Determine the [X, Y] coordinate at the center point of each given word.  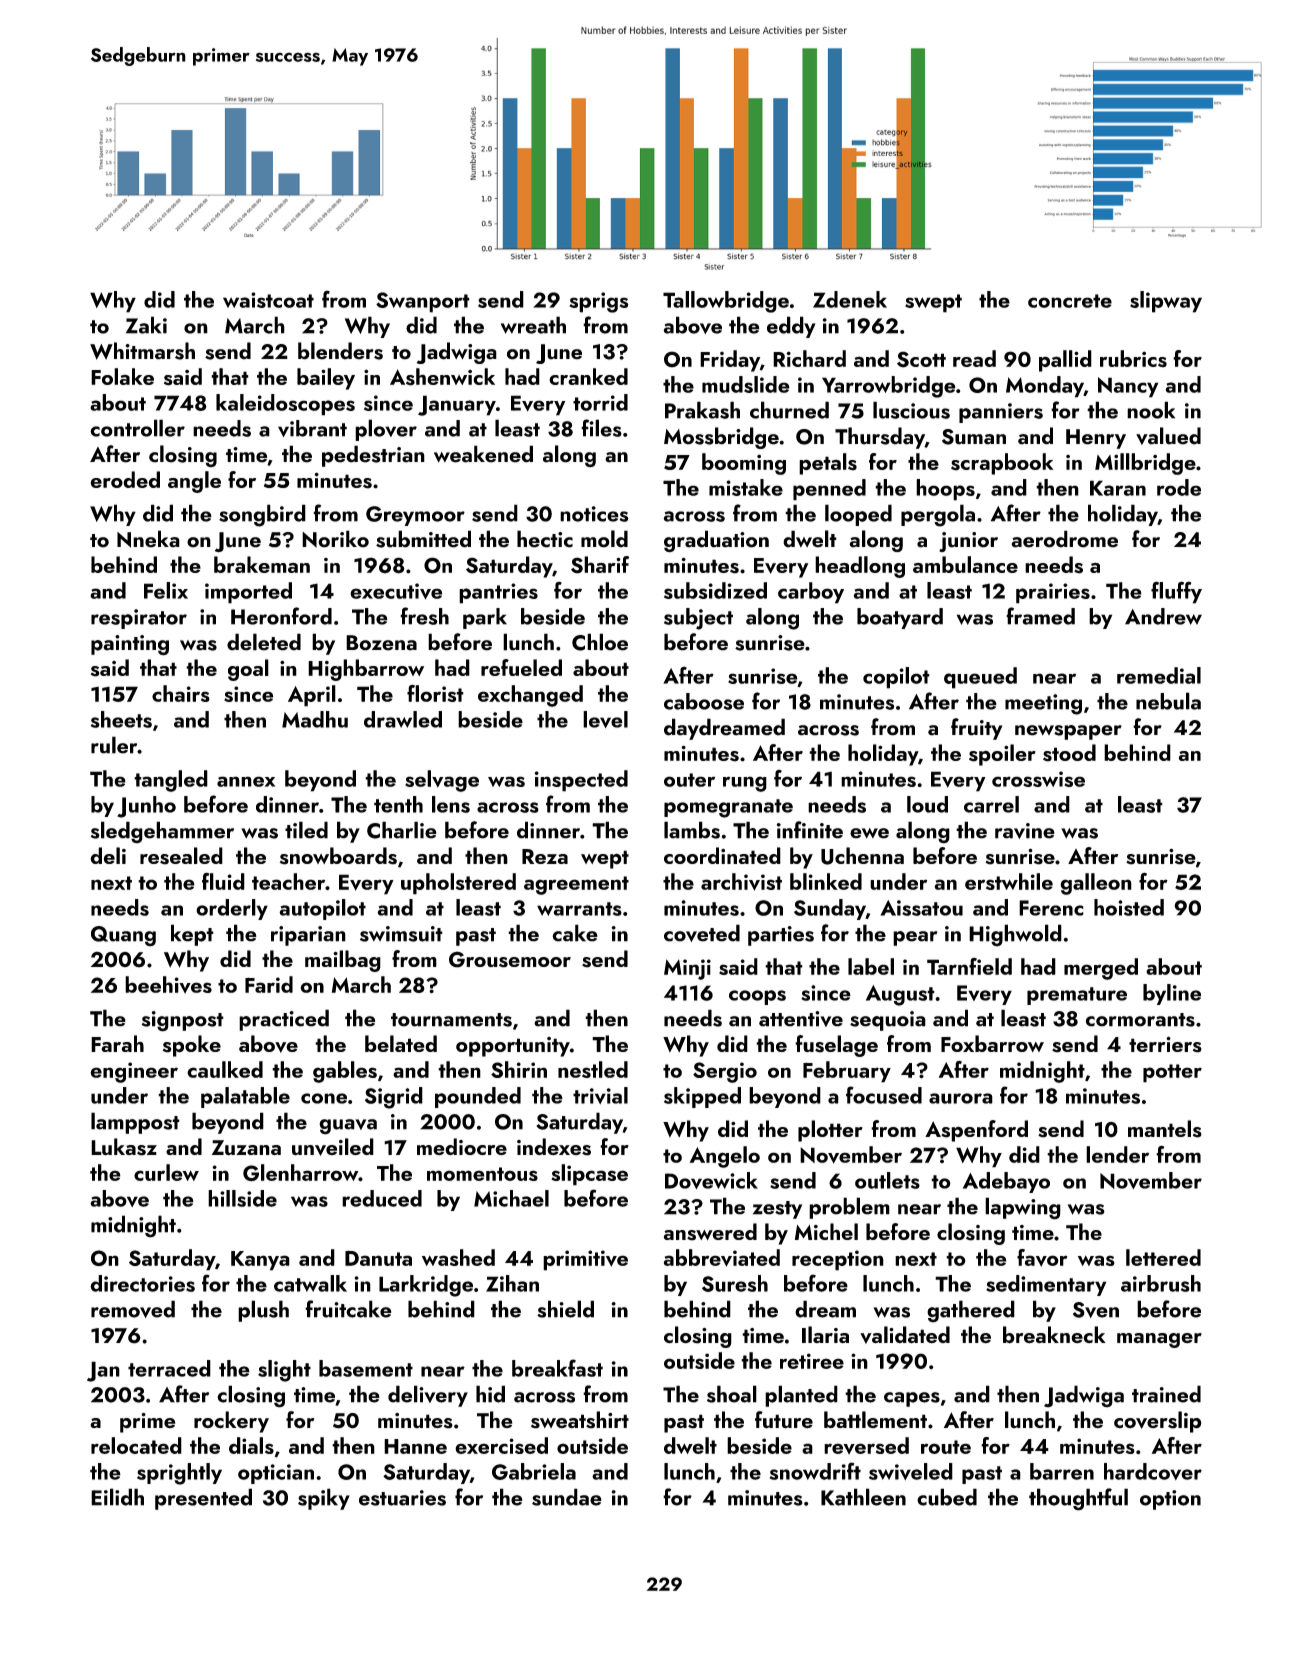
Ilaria [825, 1334]
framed [1040, 616]
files [601, 428]
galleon [1096, 884]
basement [366, 1368]
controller [137, 428]
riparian [308, 936]
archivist [741, 882]
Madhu [315, 719]
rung [745, 784]
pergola [938, 515]
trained [1166, 1394]
